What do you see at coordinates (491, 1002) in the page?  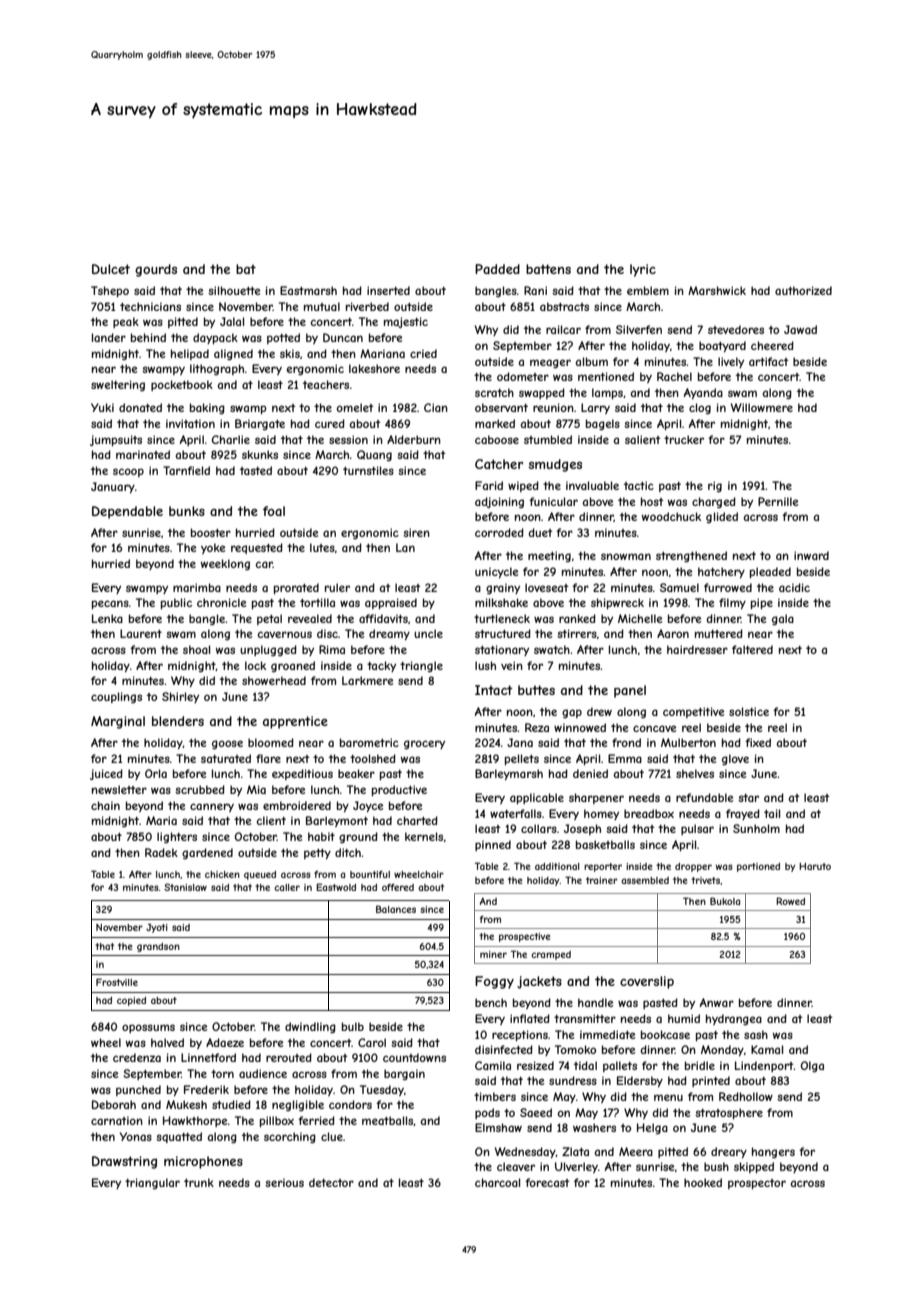 I see `bench` at bounding box center [491, 1002].
